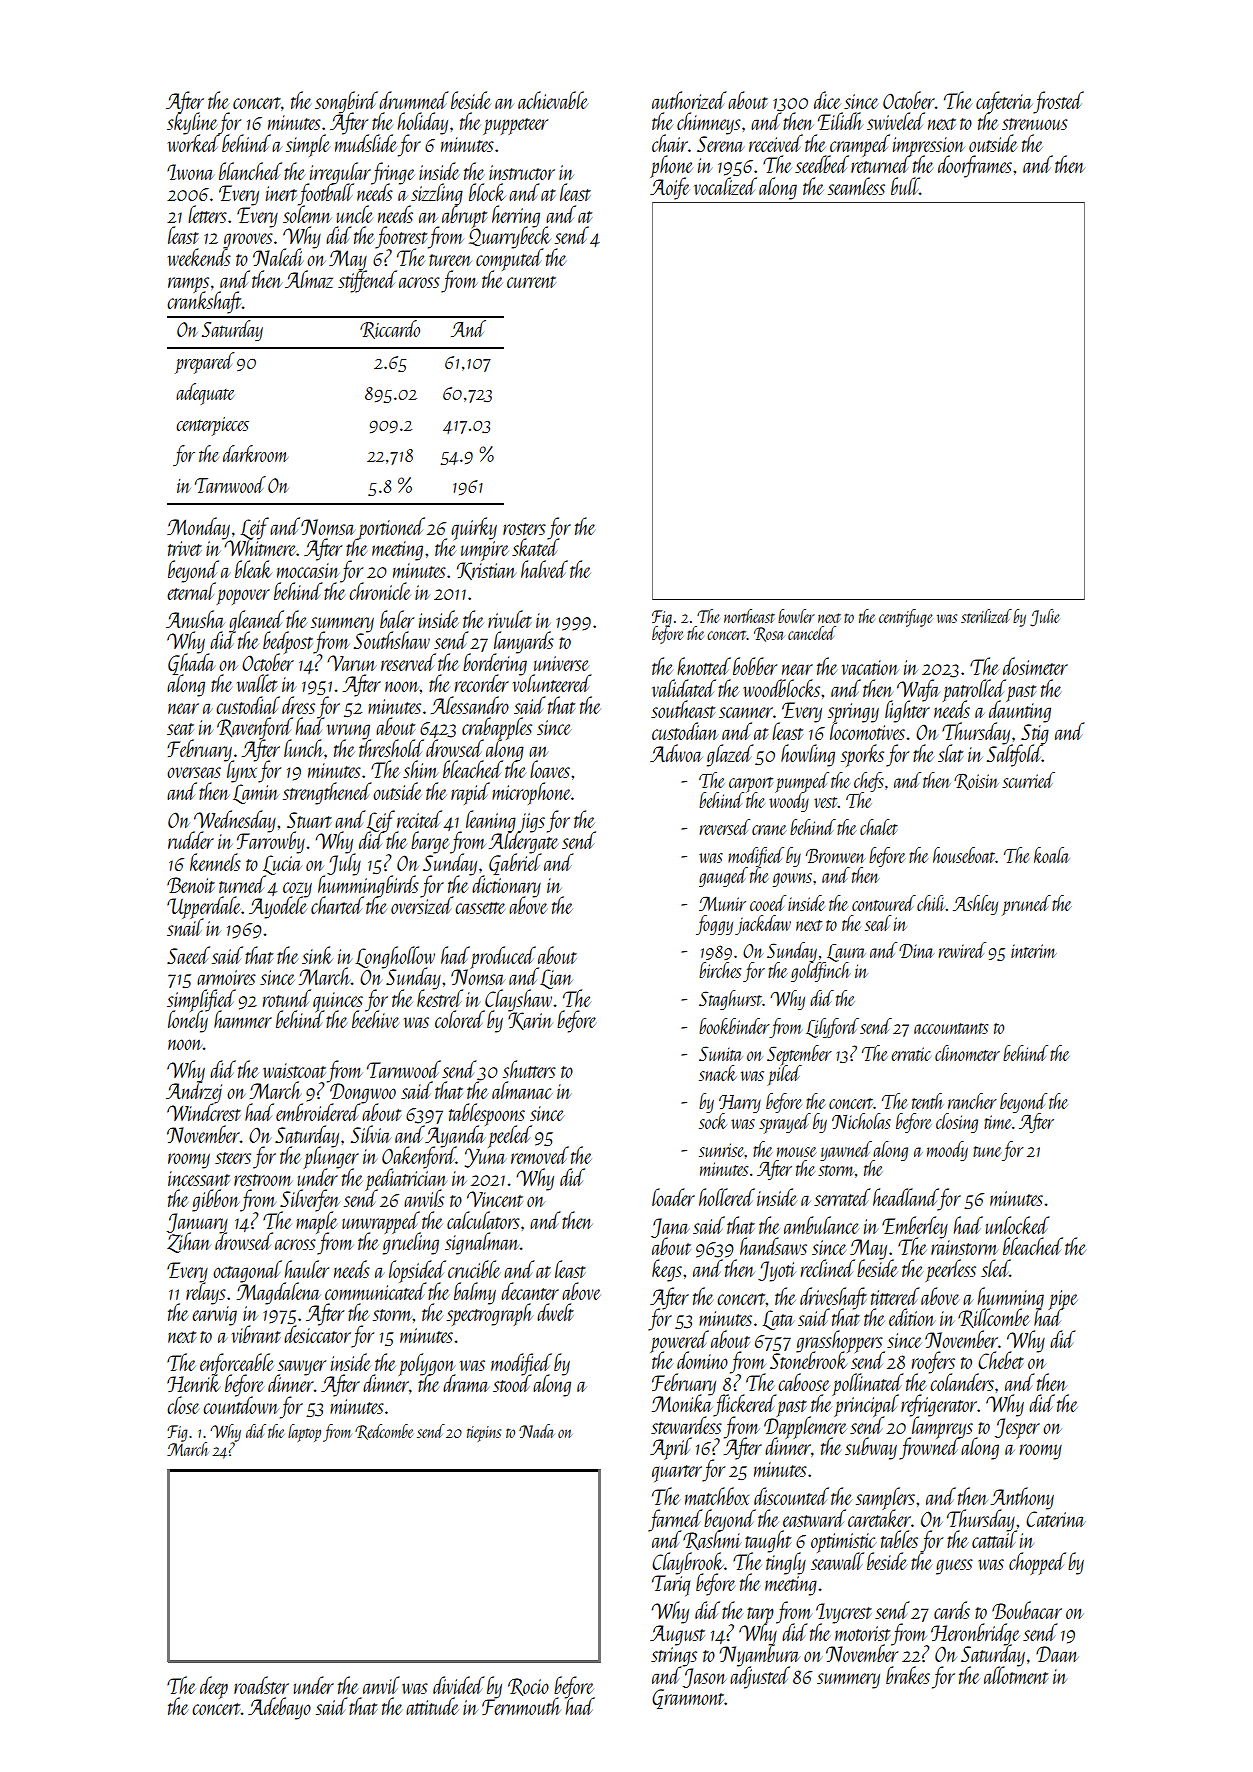 The image size is (1253, 1772). I want to click on Riccardo, so click(390, 329).
